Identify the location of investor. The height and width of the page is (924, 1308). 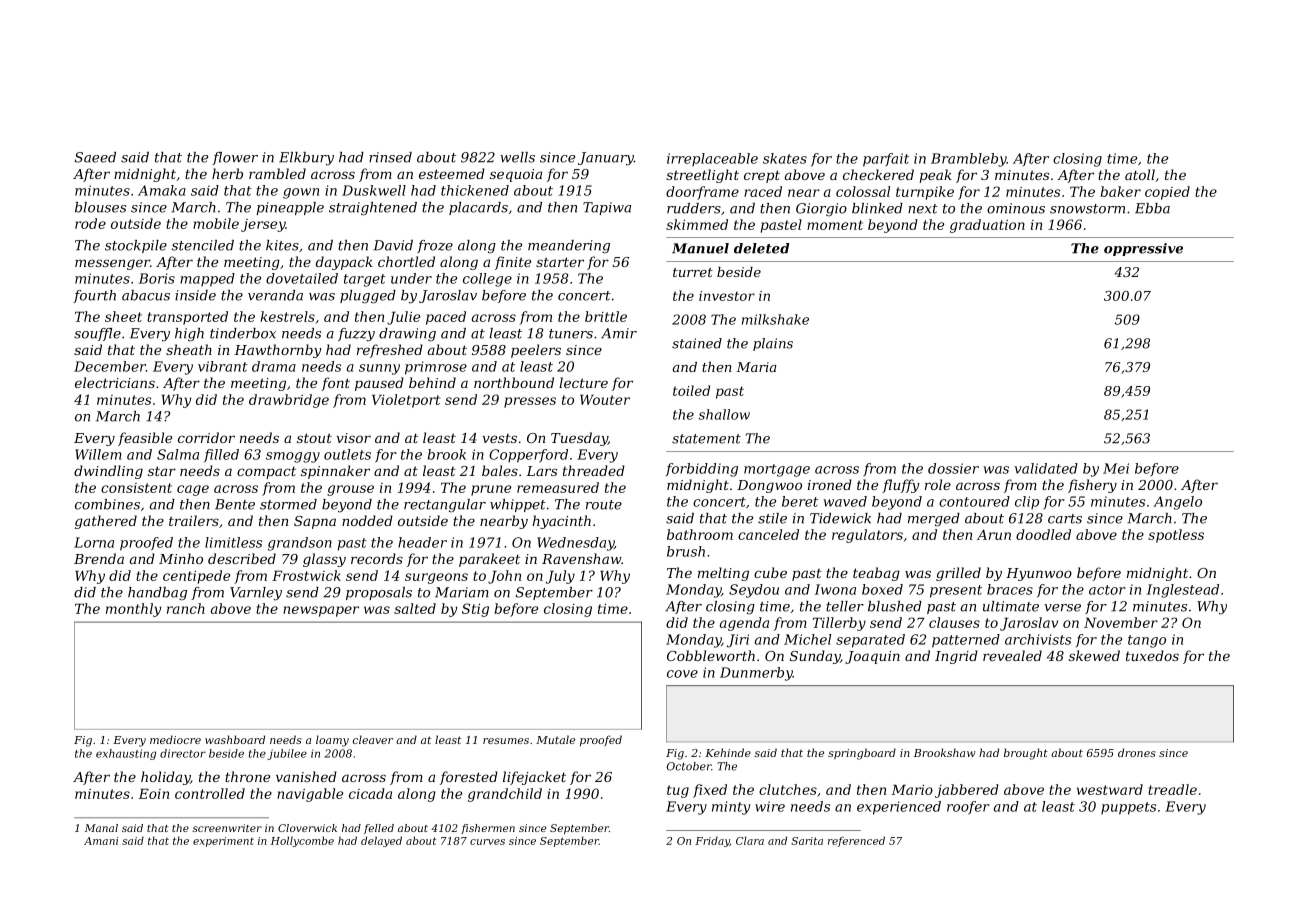
(727, 296).
